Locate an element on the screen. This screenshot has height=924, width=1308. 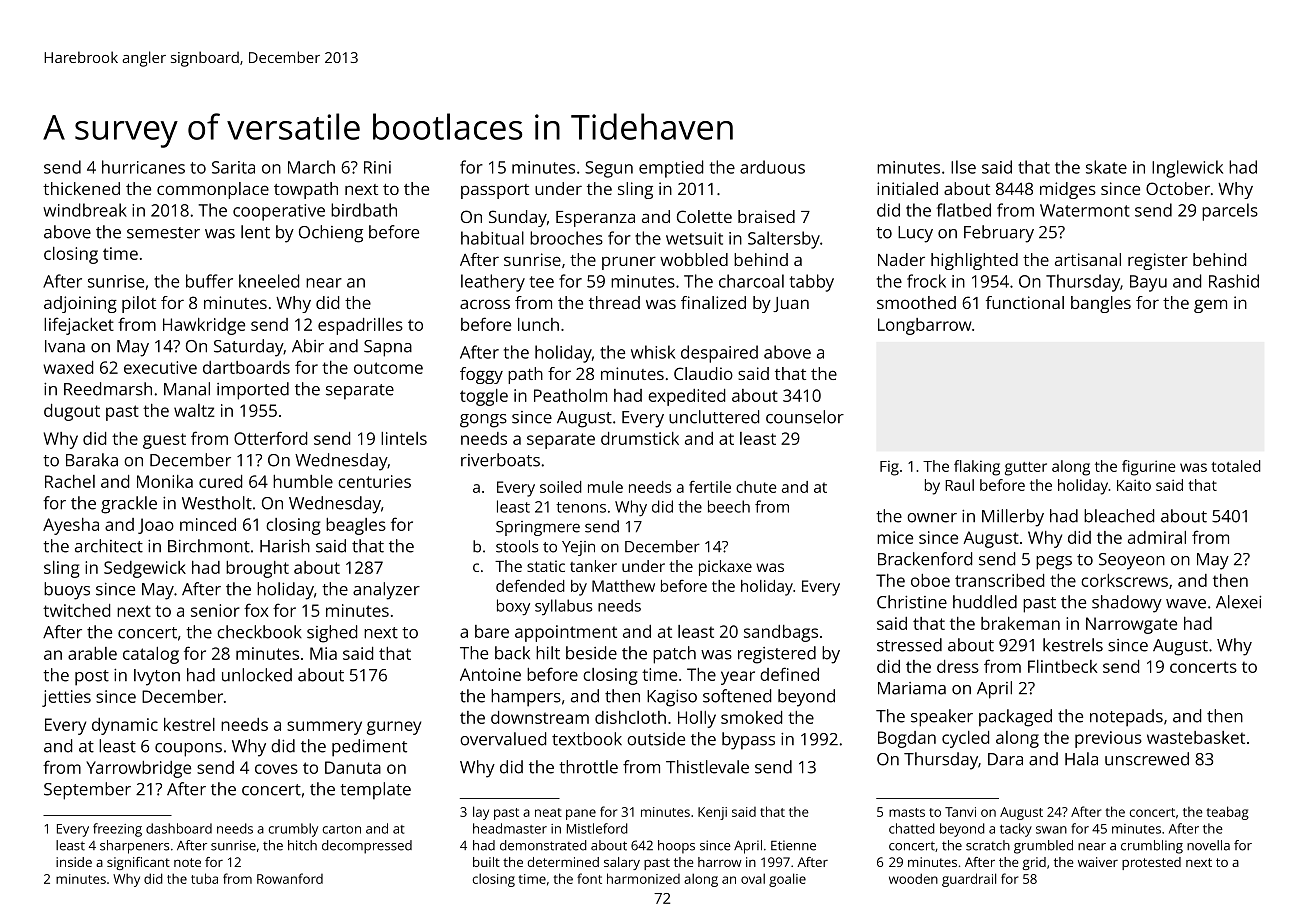
dynamic is located at coordinates (125, 726).
